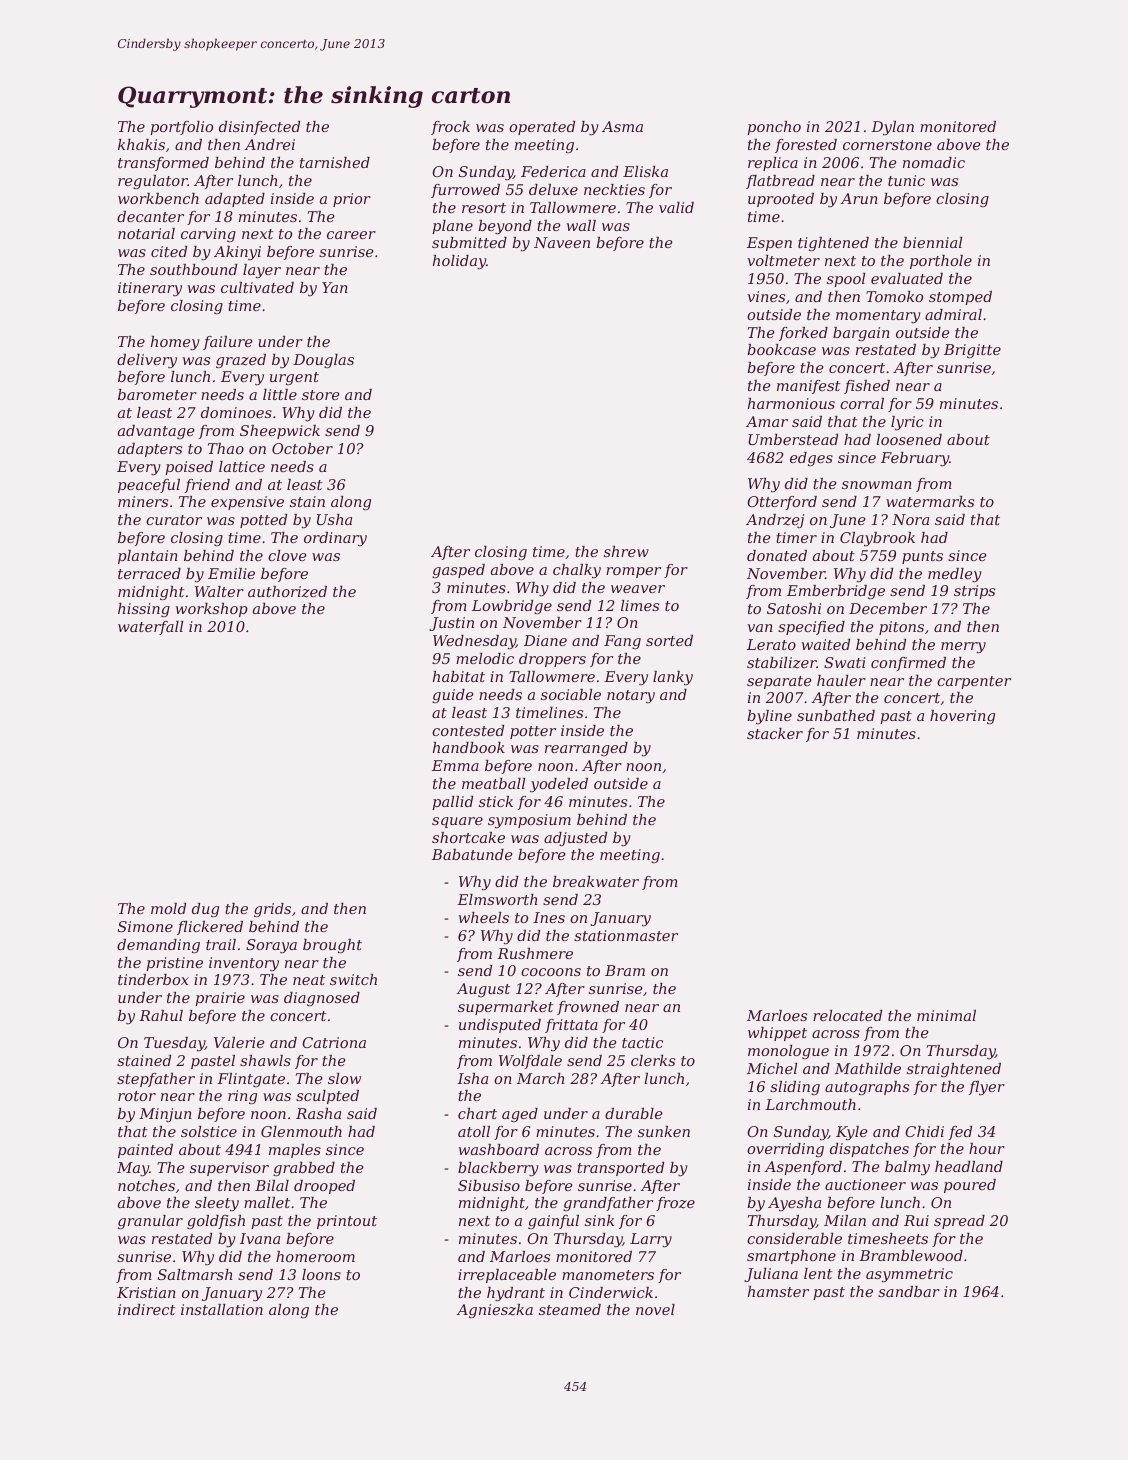 The image size is (1128, 1460). Describe the element at coordinates (775, 733) in the document. I see `stacker` at that location.
